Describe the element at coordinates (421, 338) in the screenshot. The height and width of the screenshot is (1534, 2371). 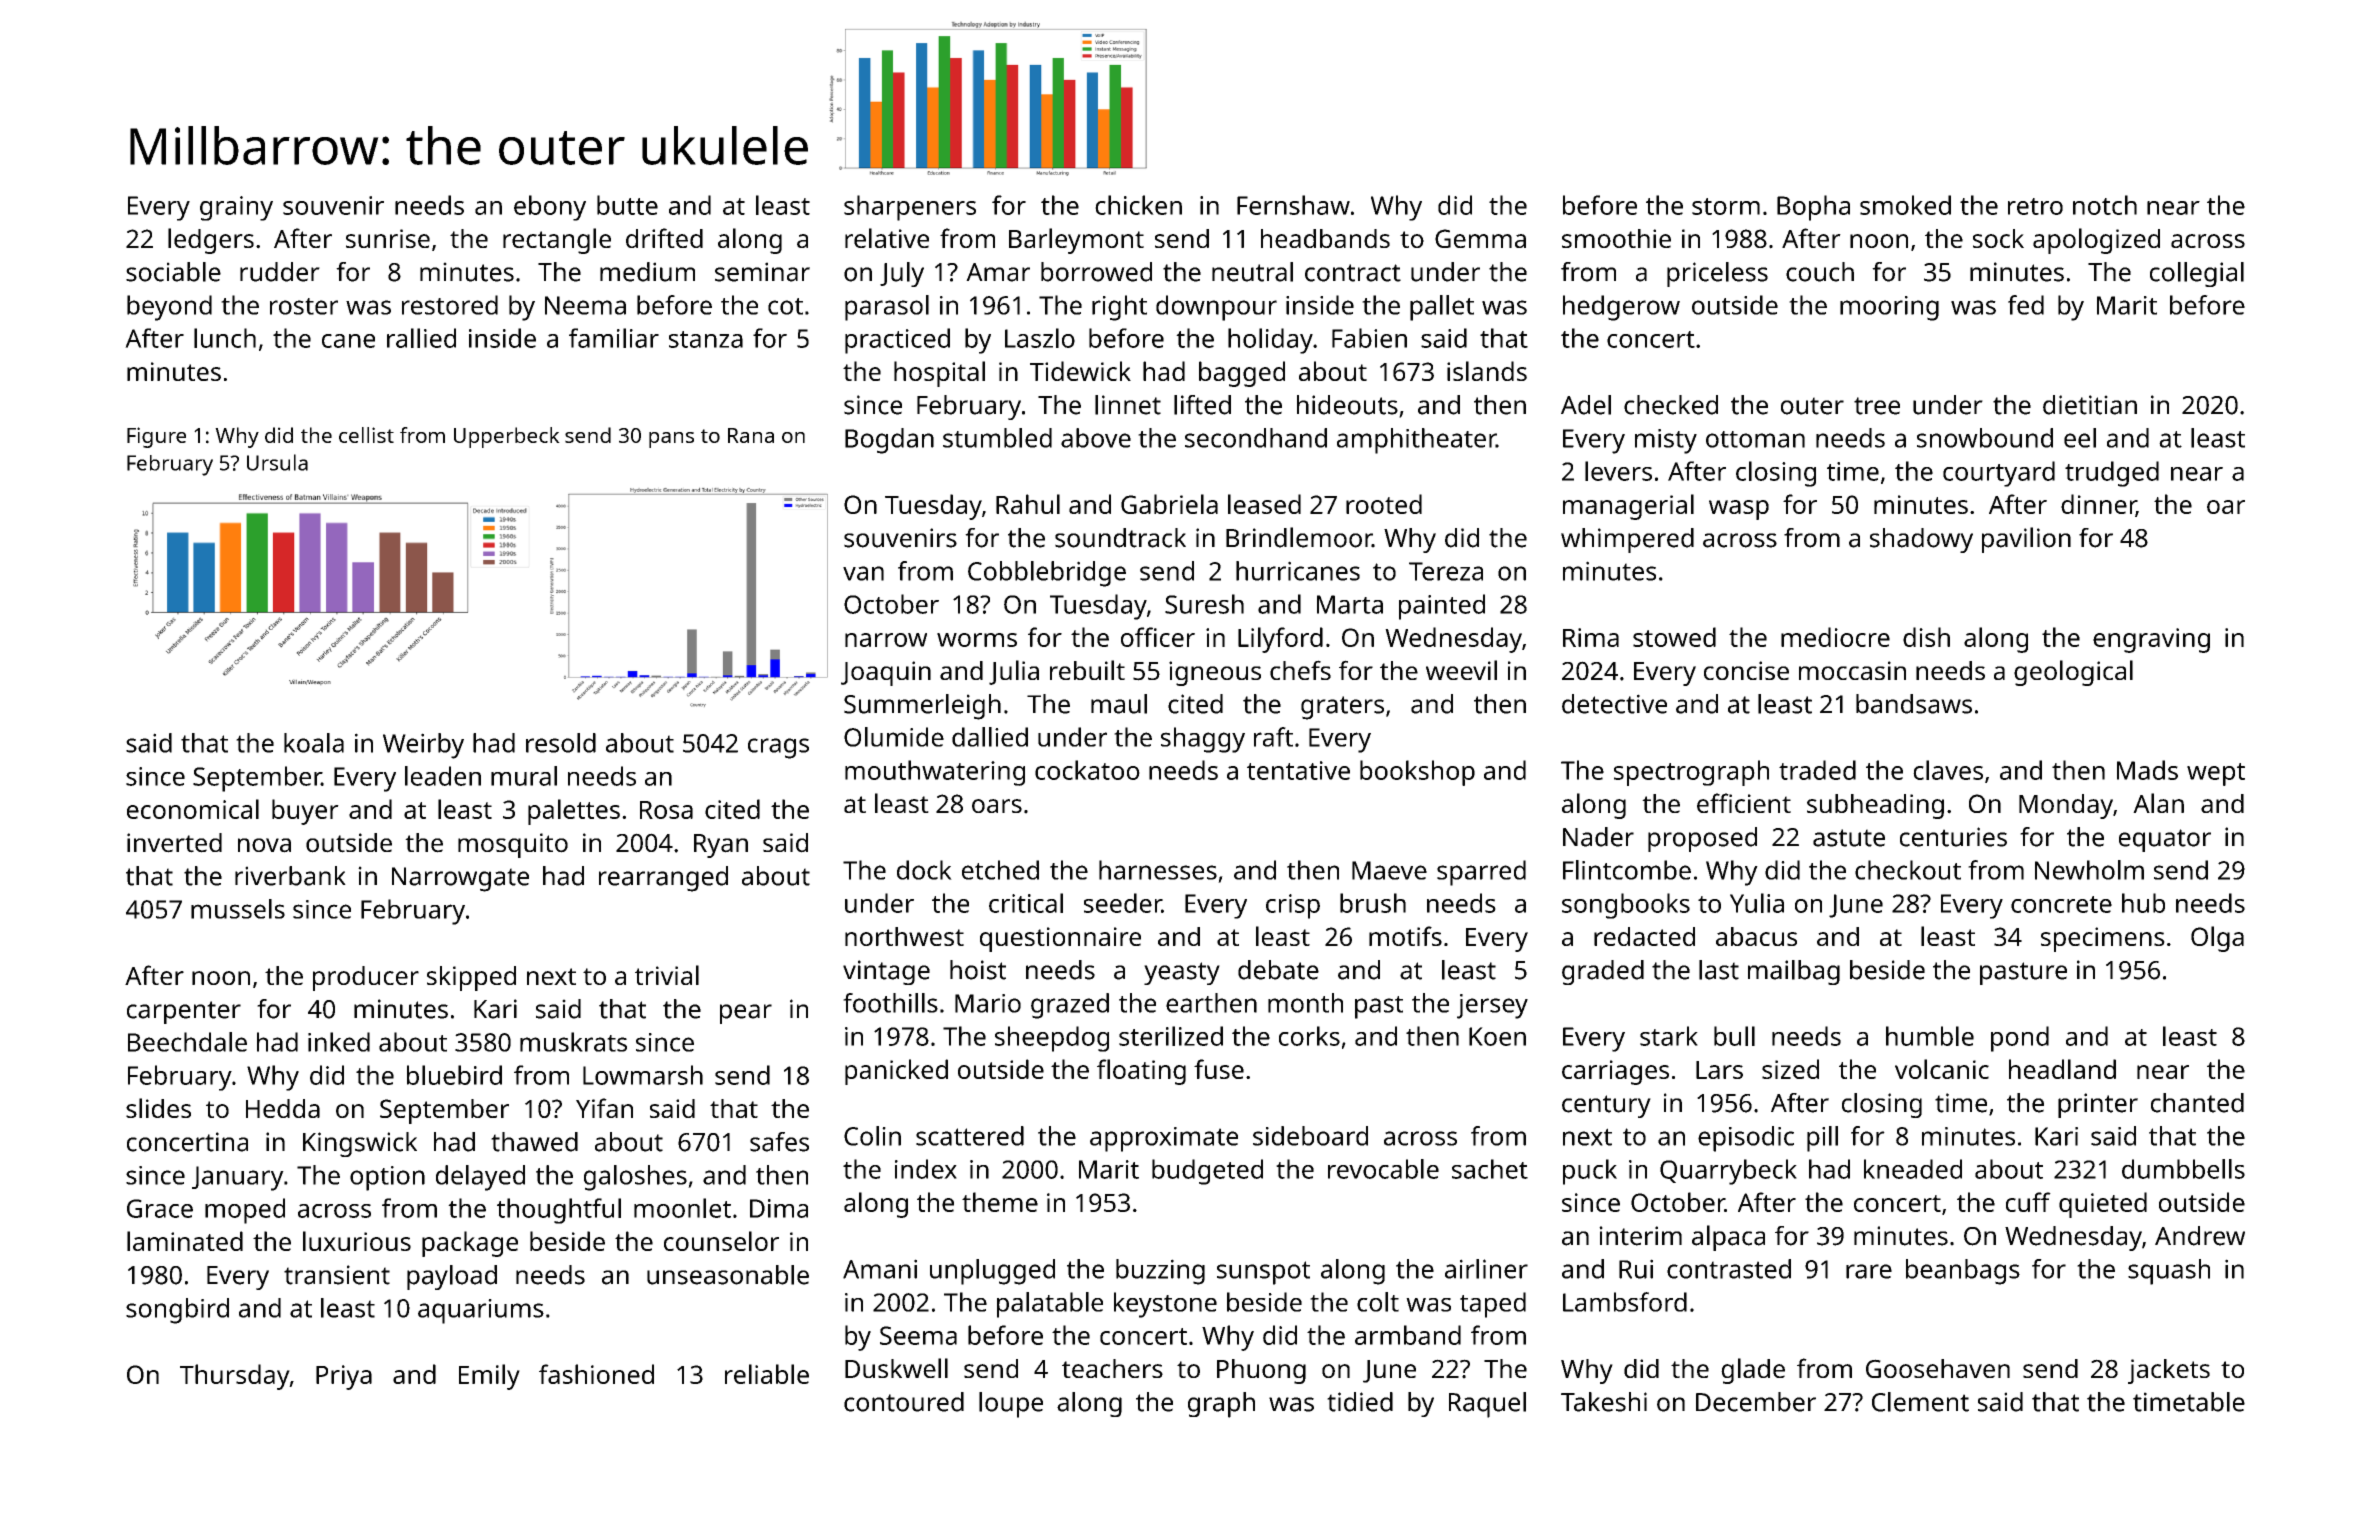
I see `rallied` at that location.
